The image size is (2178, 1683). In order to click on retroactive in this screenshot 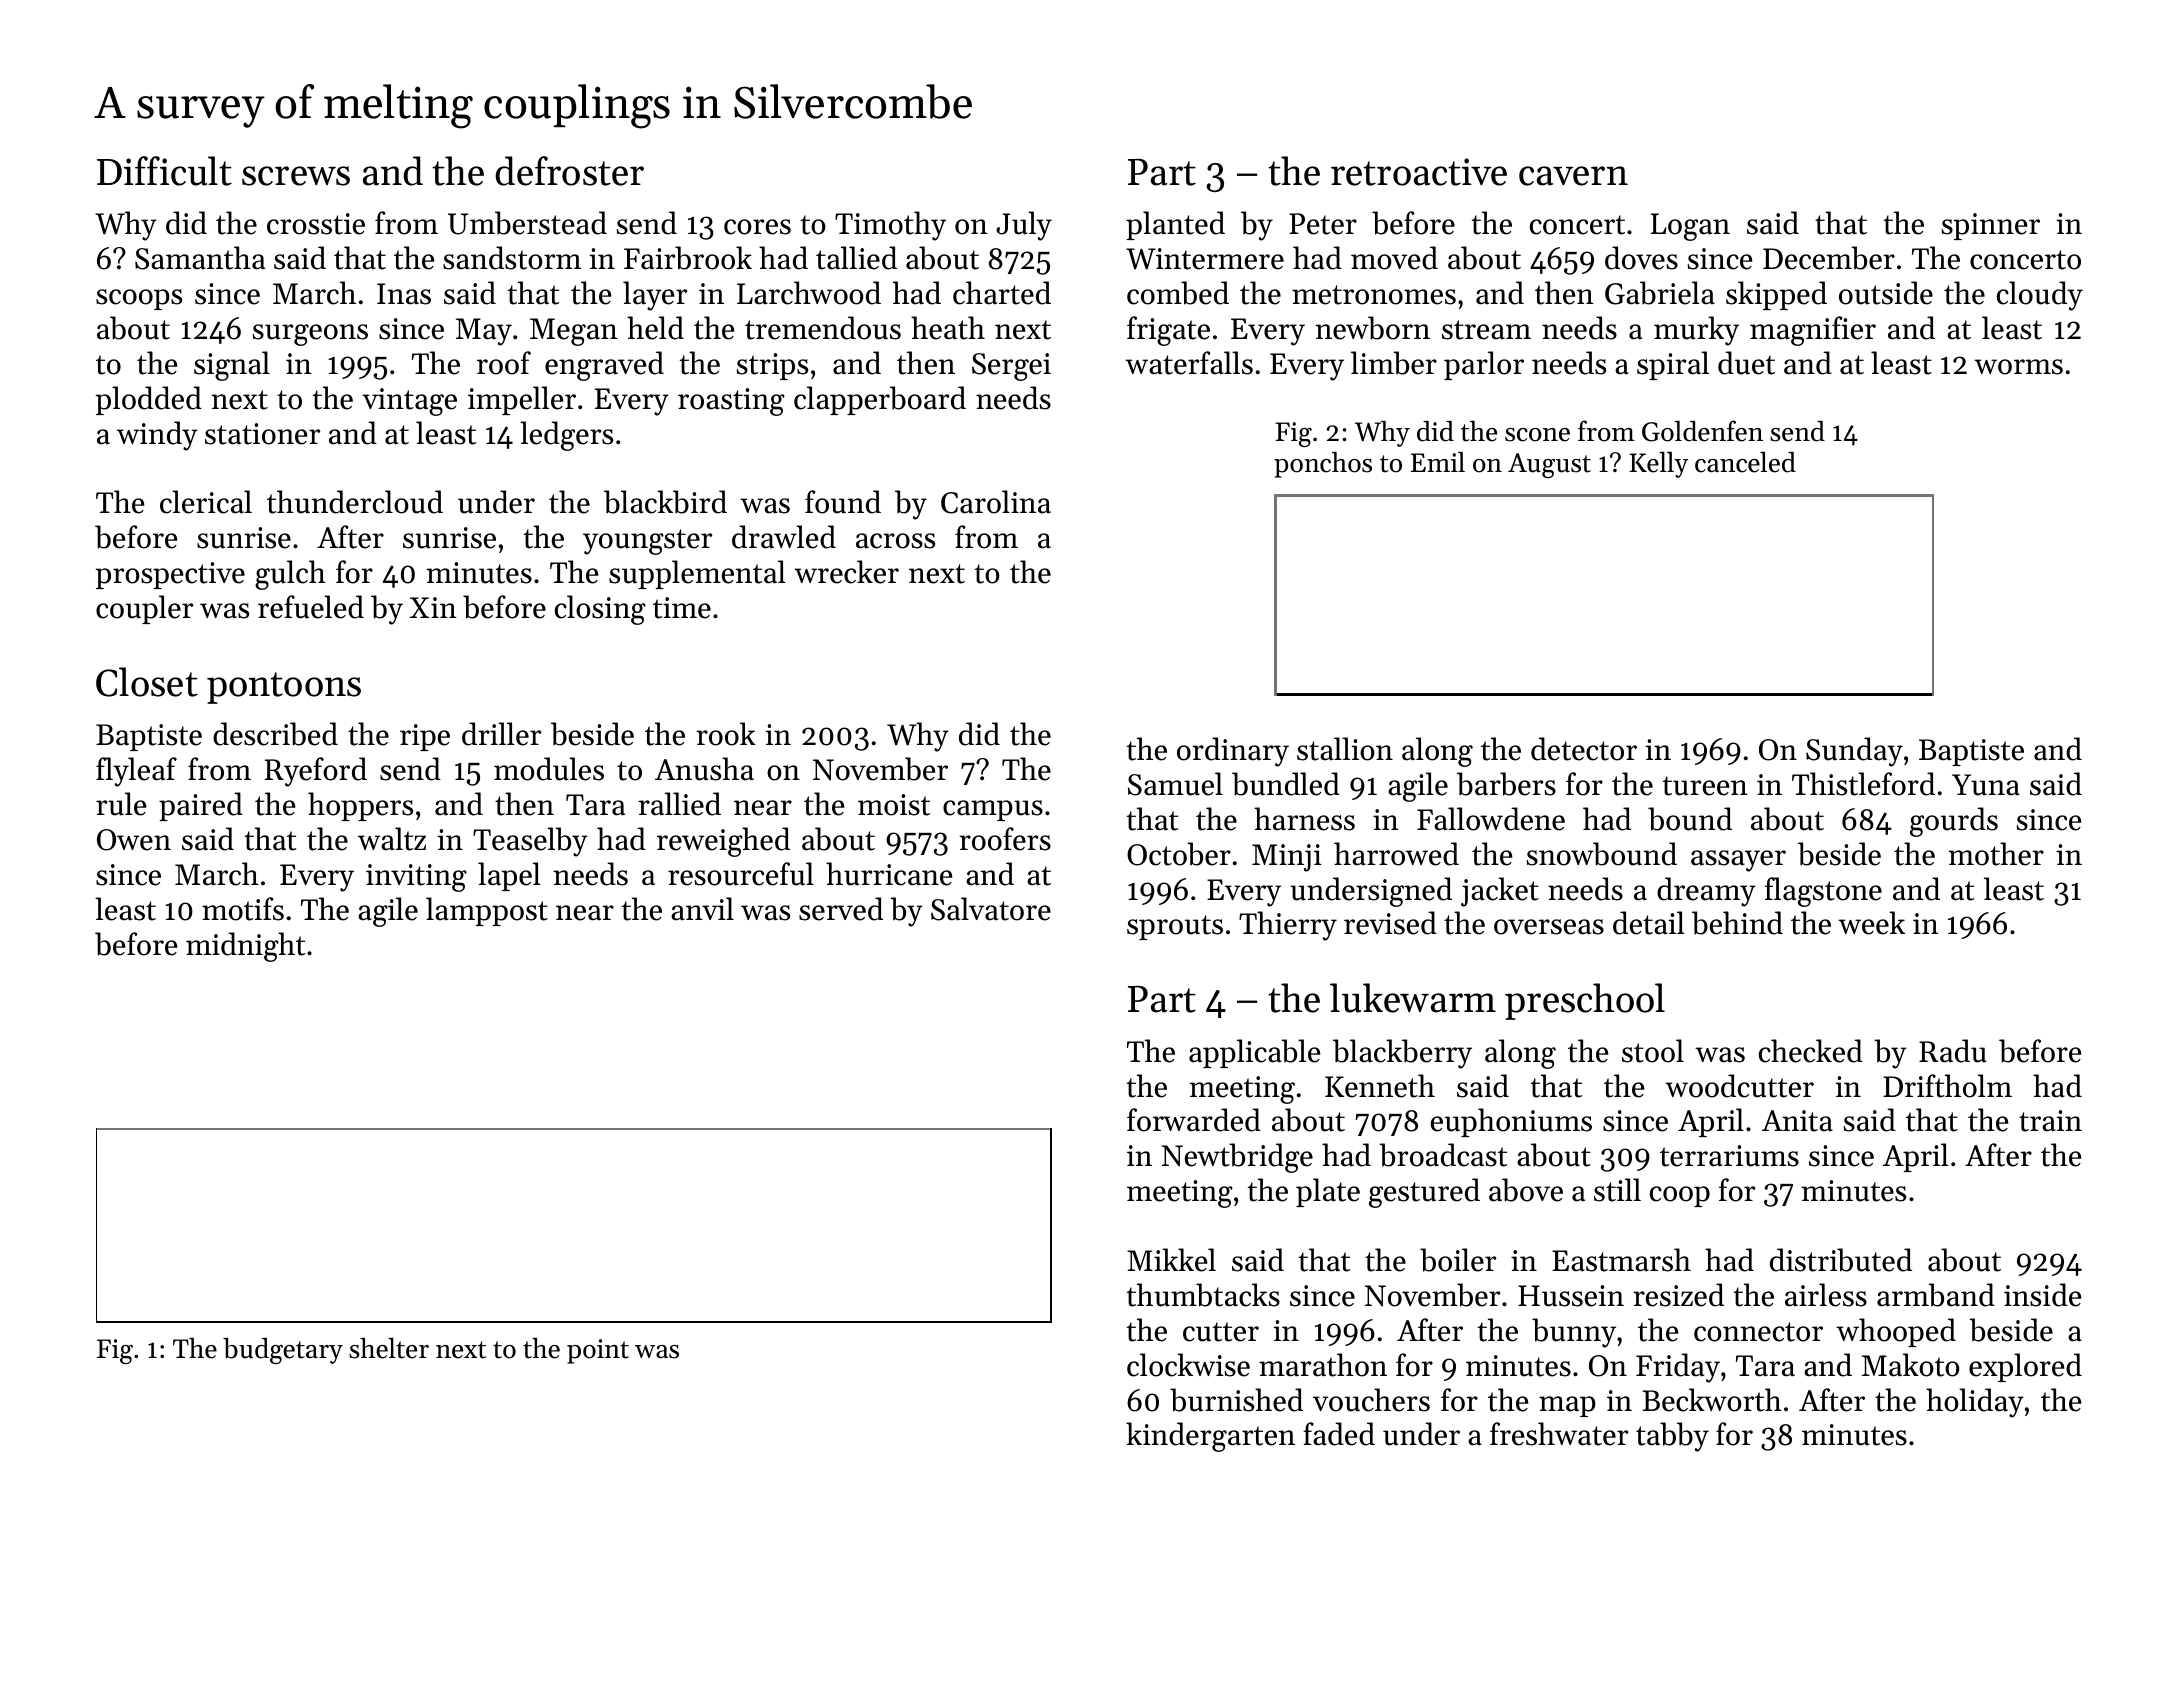, I will do `click(1419, 172)`.
